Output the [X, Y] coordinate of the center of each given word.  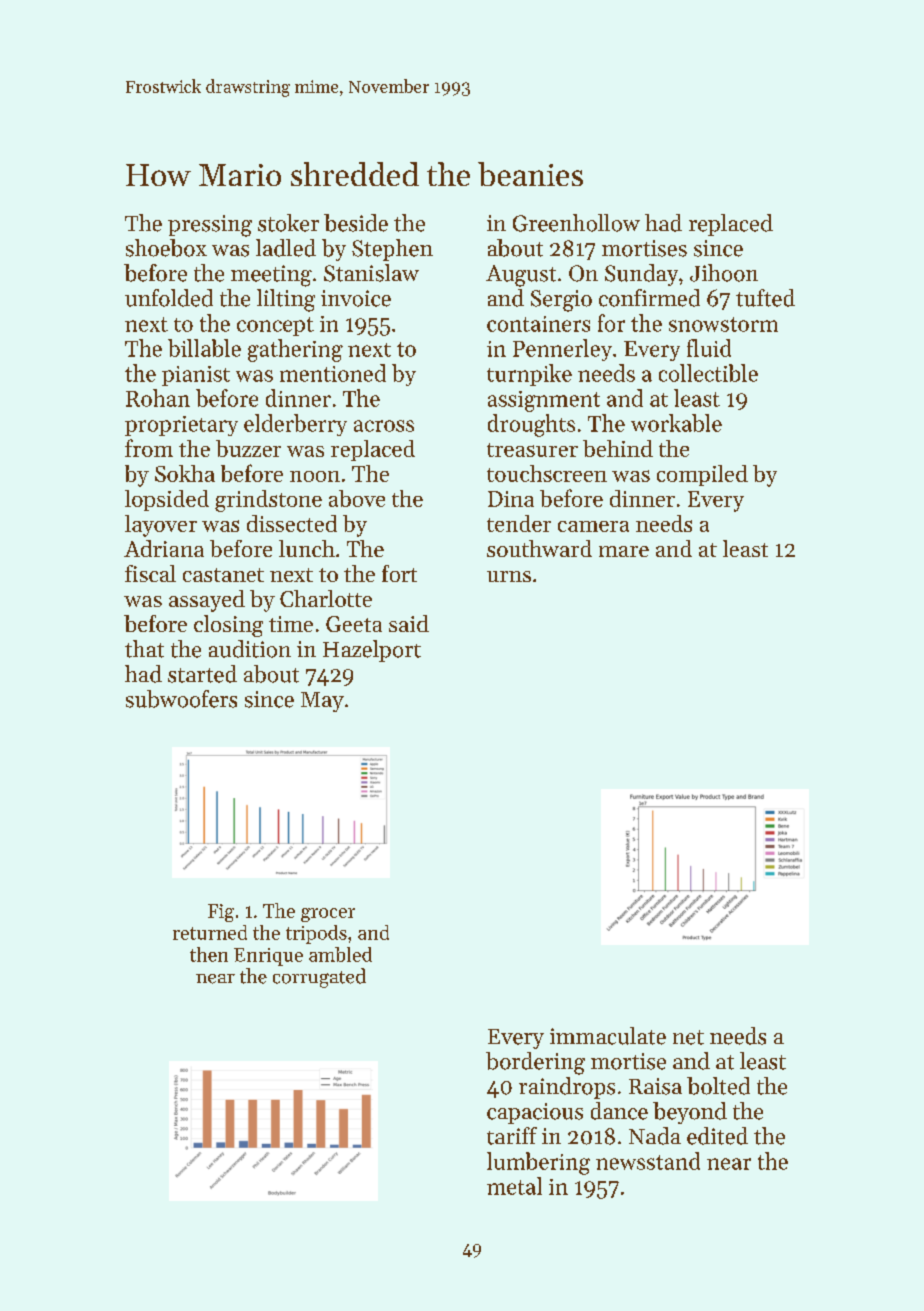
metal [514, 1186]
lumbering [538, 1163]
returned [210, 932]
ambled [340, 954]
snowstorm [723, 324]
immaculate [608, 1036]
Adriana [164, 548]
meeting [271, 276]
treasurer [532, 450]
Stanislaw [371, 273]
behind [618, 448]
